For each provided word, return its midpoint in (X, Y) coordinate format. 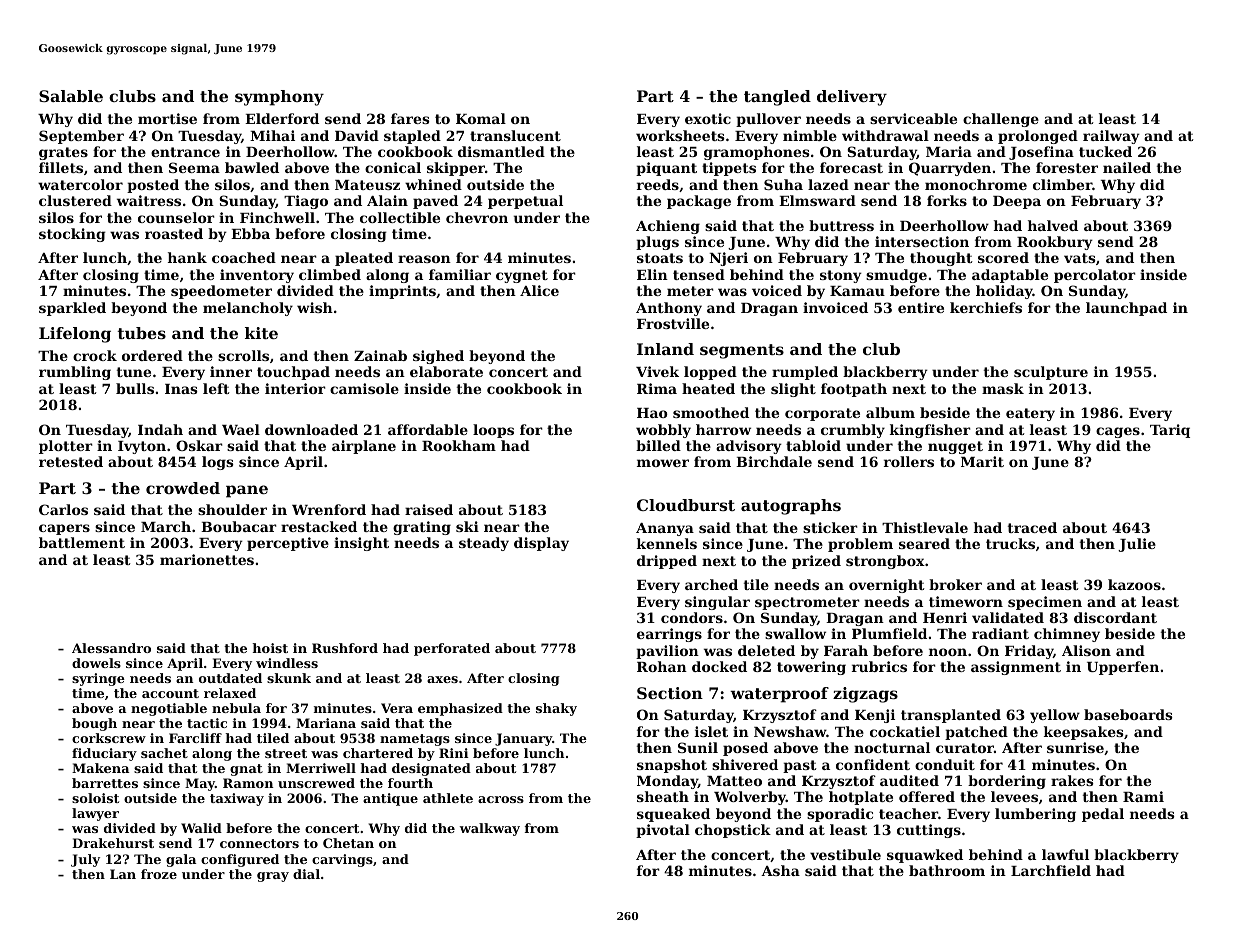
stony (841, 276)
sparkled (72, 309)
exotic (708, 118)
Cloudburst (686, 505)
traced (1032, 527)
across (501, 799)
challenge (1001, 120)
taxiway (237, 799)
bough (94, 724)
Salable (71, 96)
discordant (1115, 617)
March (166, 526)
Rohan (662, 666)
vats (1080, 258)
